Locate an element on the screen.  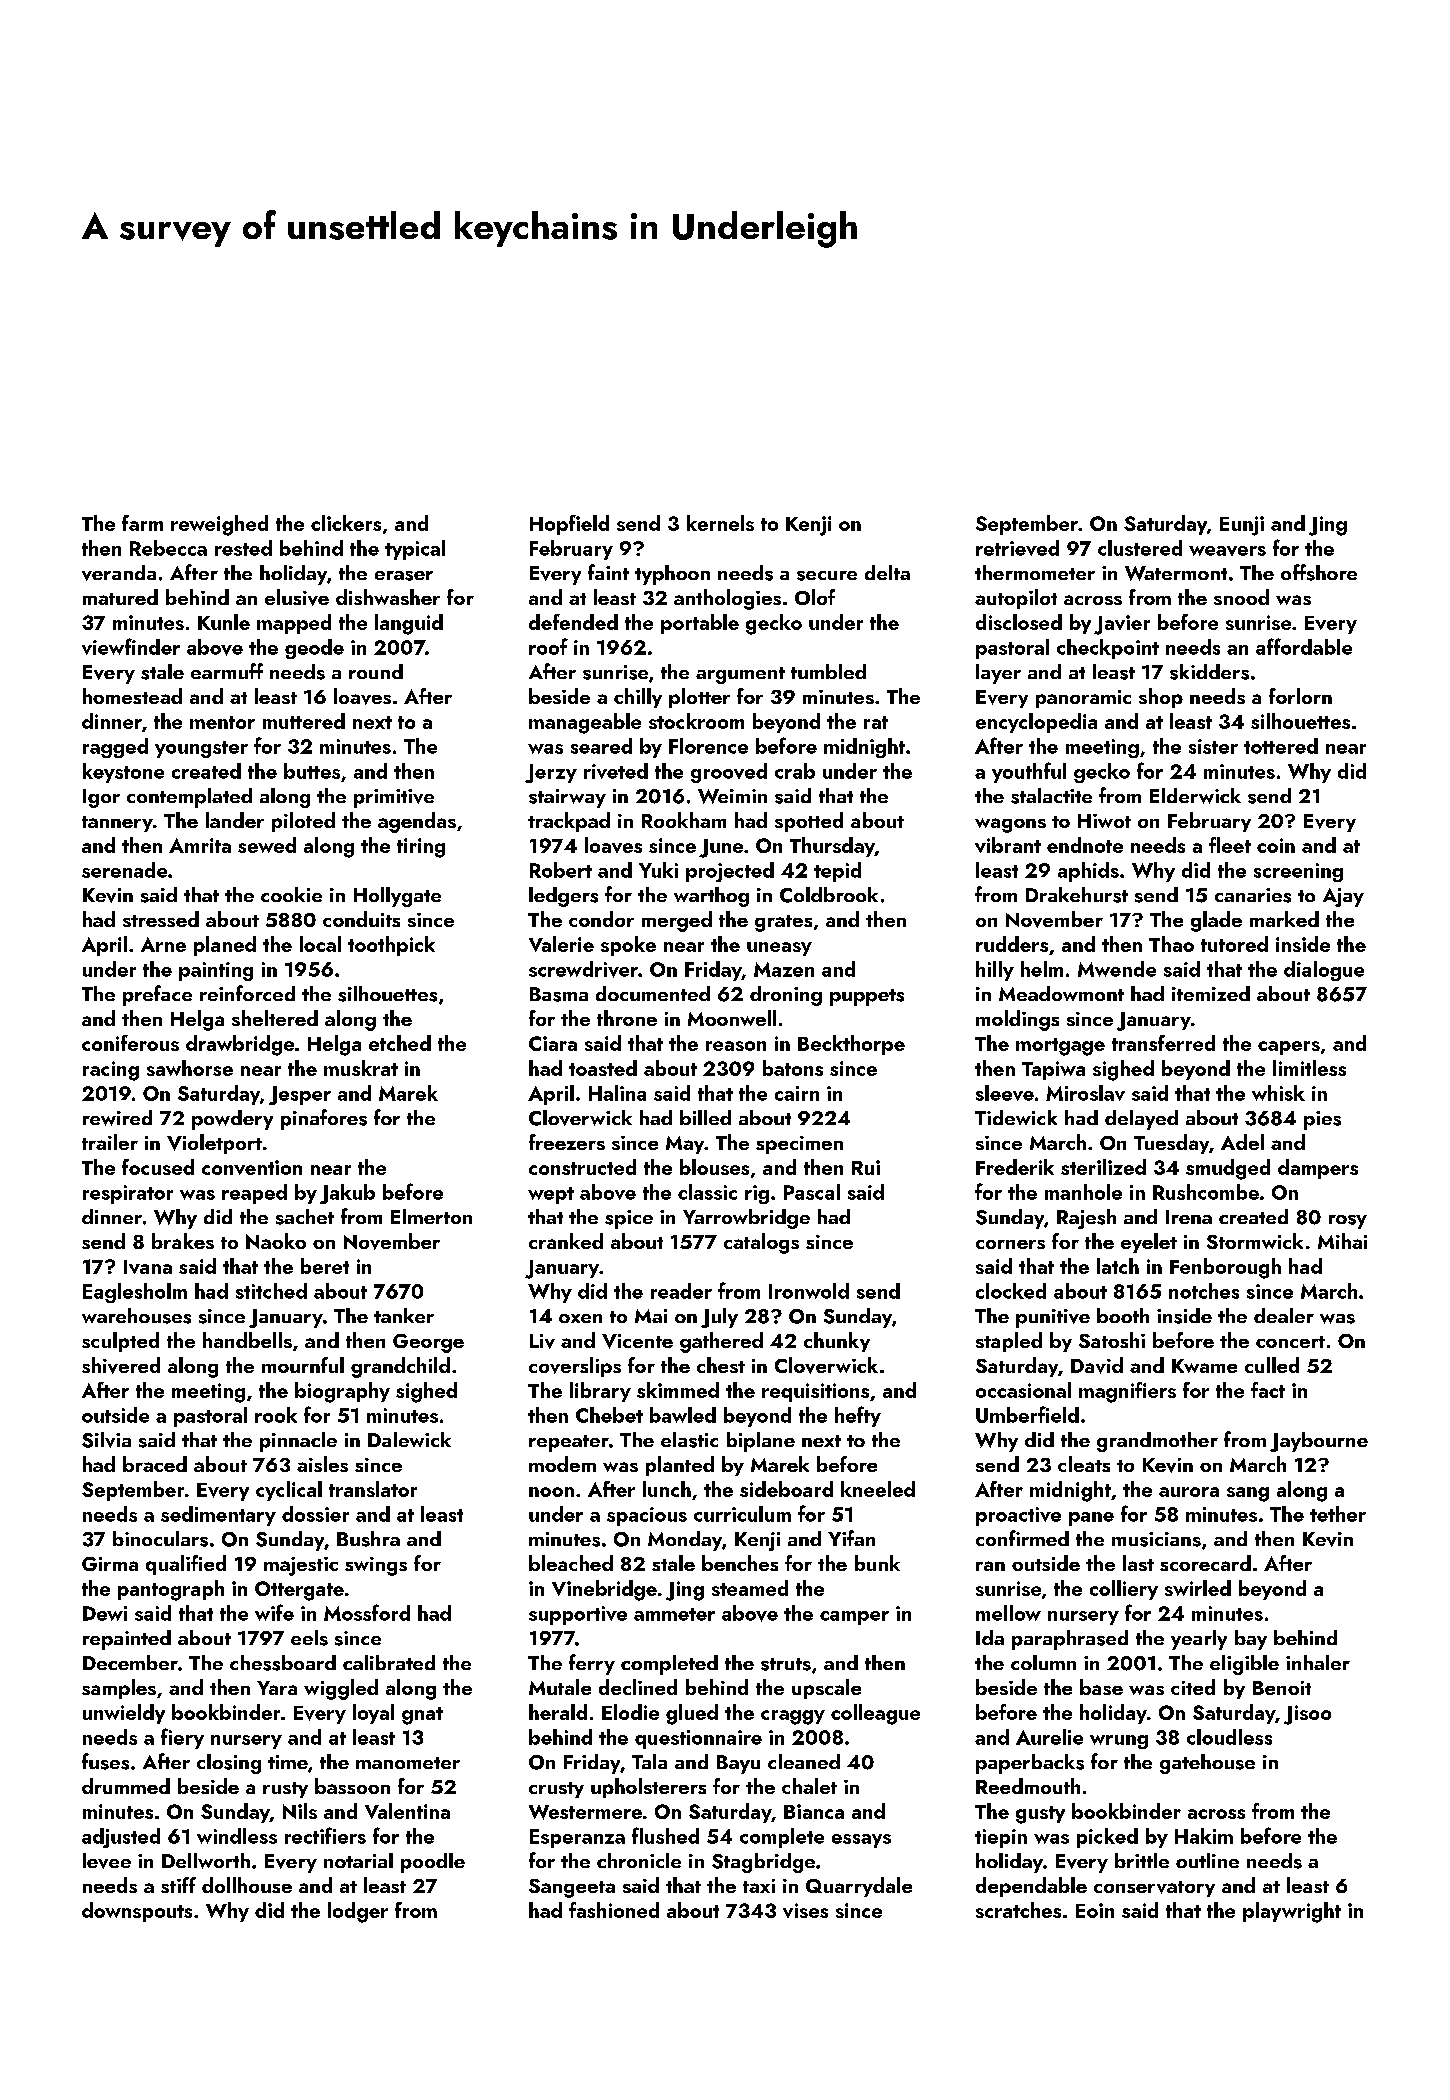
calibrated is located at coordinates (389, 1662).
